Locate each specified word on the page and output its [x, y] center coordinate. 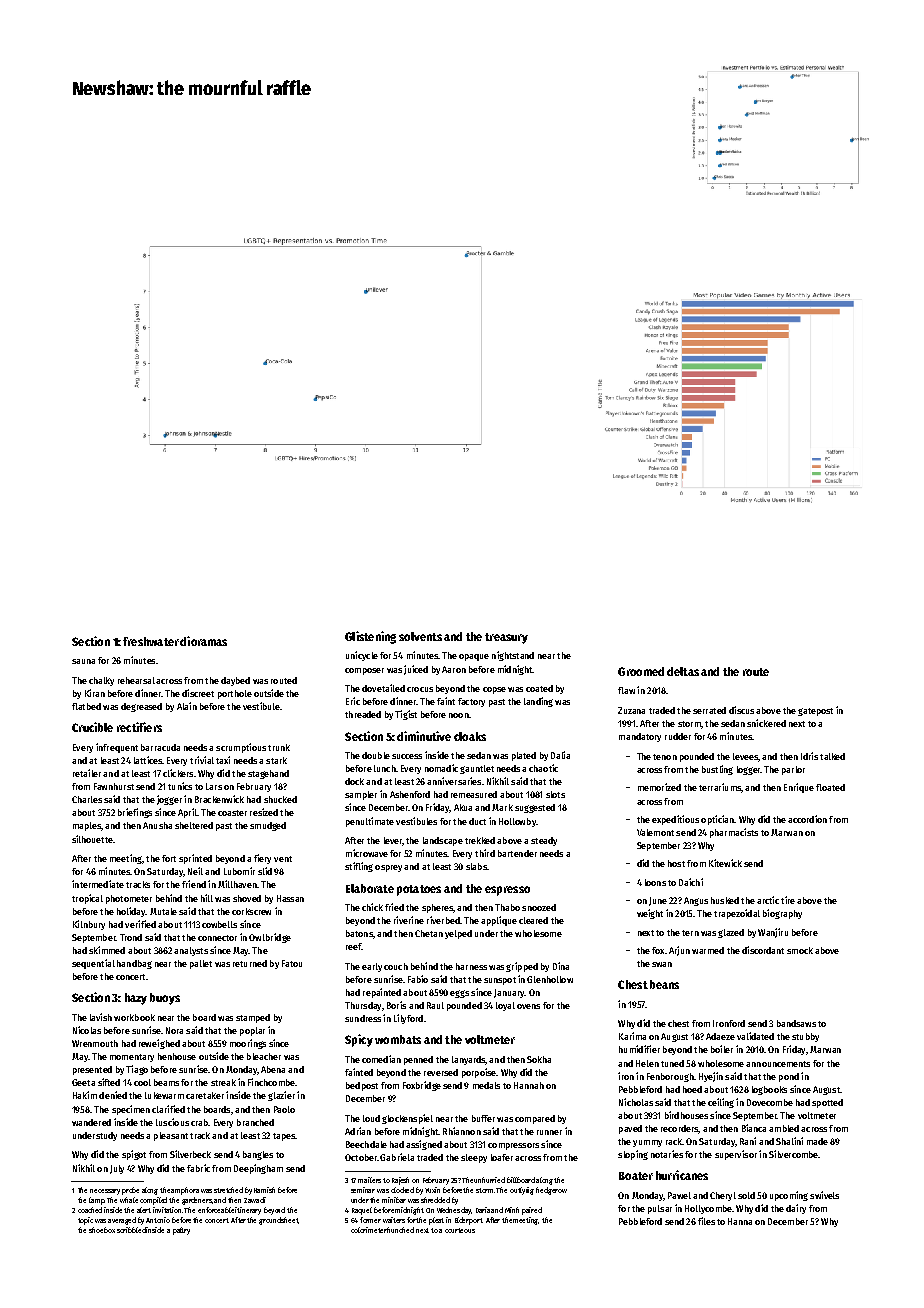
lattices [148, 760]
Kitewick [725, 863]
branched [255, 1122]
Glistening [370, 637]
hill [207, 898]
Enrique [799, 788]
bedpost [362, 1086]
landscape [443, 841]
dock [354, 781]
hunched [401, 1230]
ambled [784, 1128]
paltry [181, 1231]
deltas [683, 671]
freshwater [151, 641]
